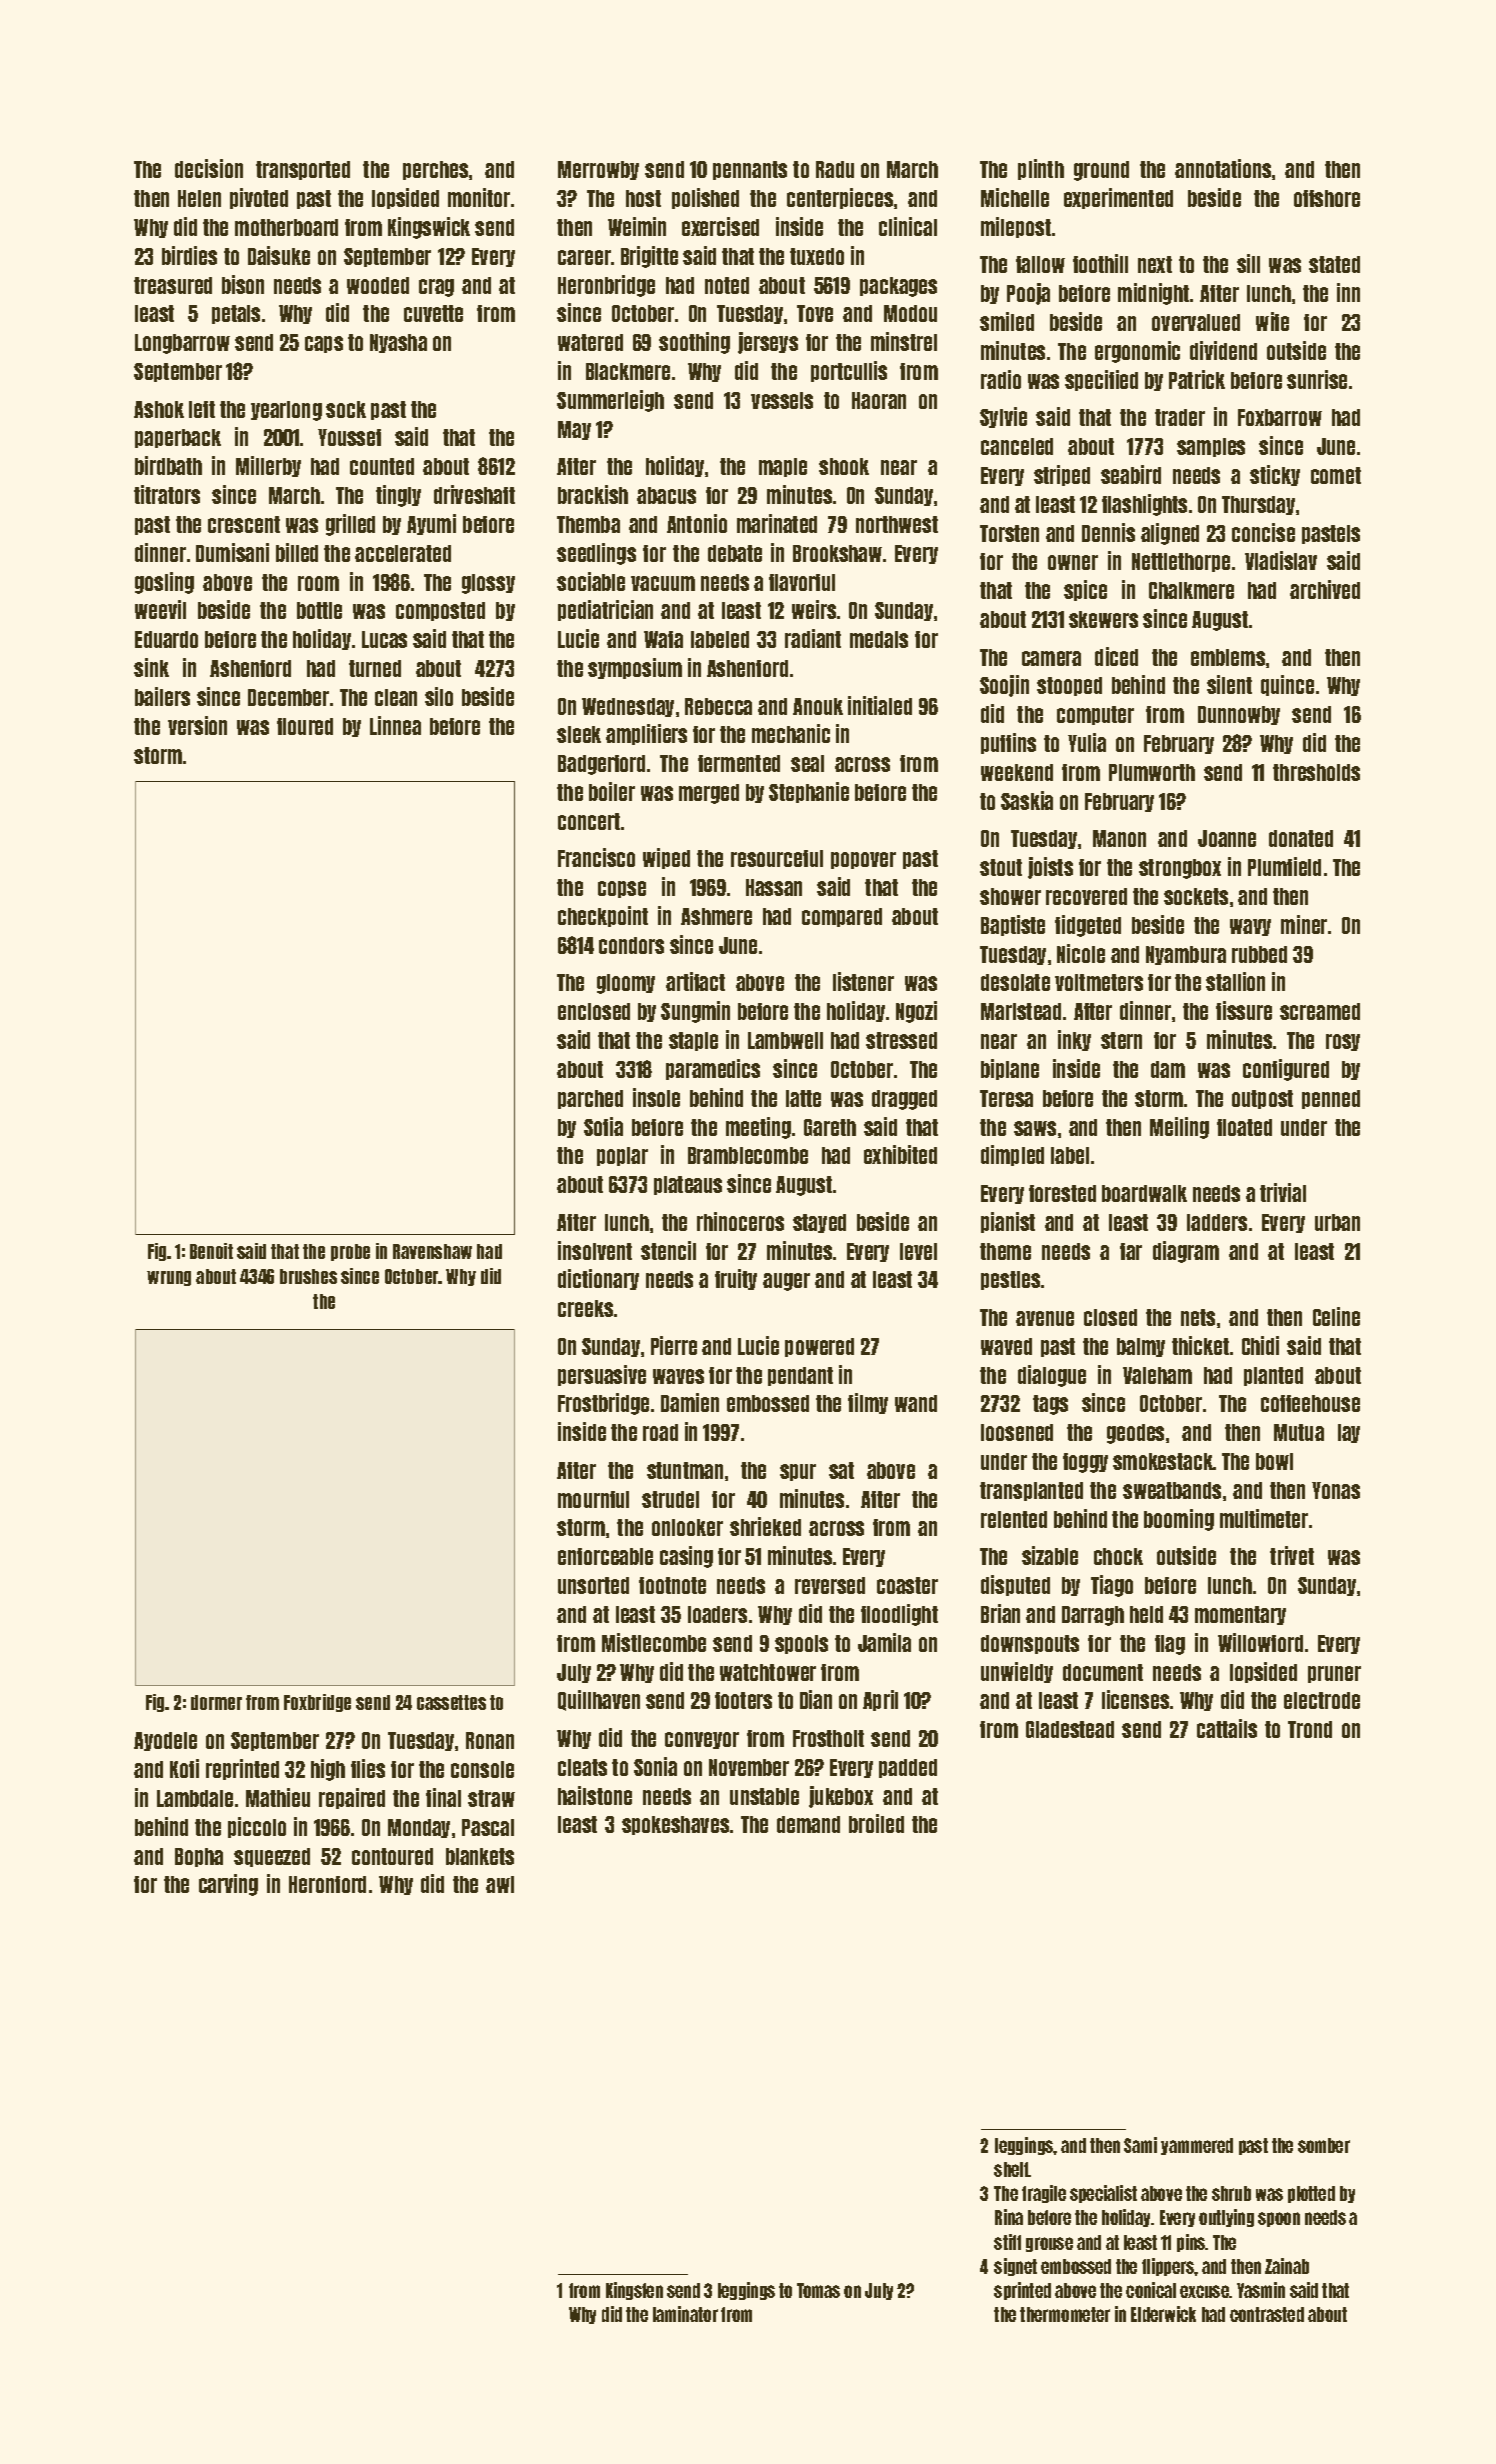 Image resolution: width=1496 pixels, height=2464 pixels. Describe the element at coordinates (818, 2290) in the page. I see `Tomas` at that location.
